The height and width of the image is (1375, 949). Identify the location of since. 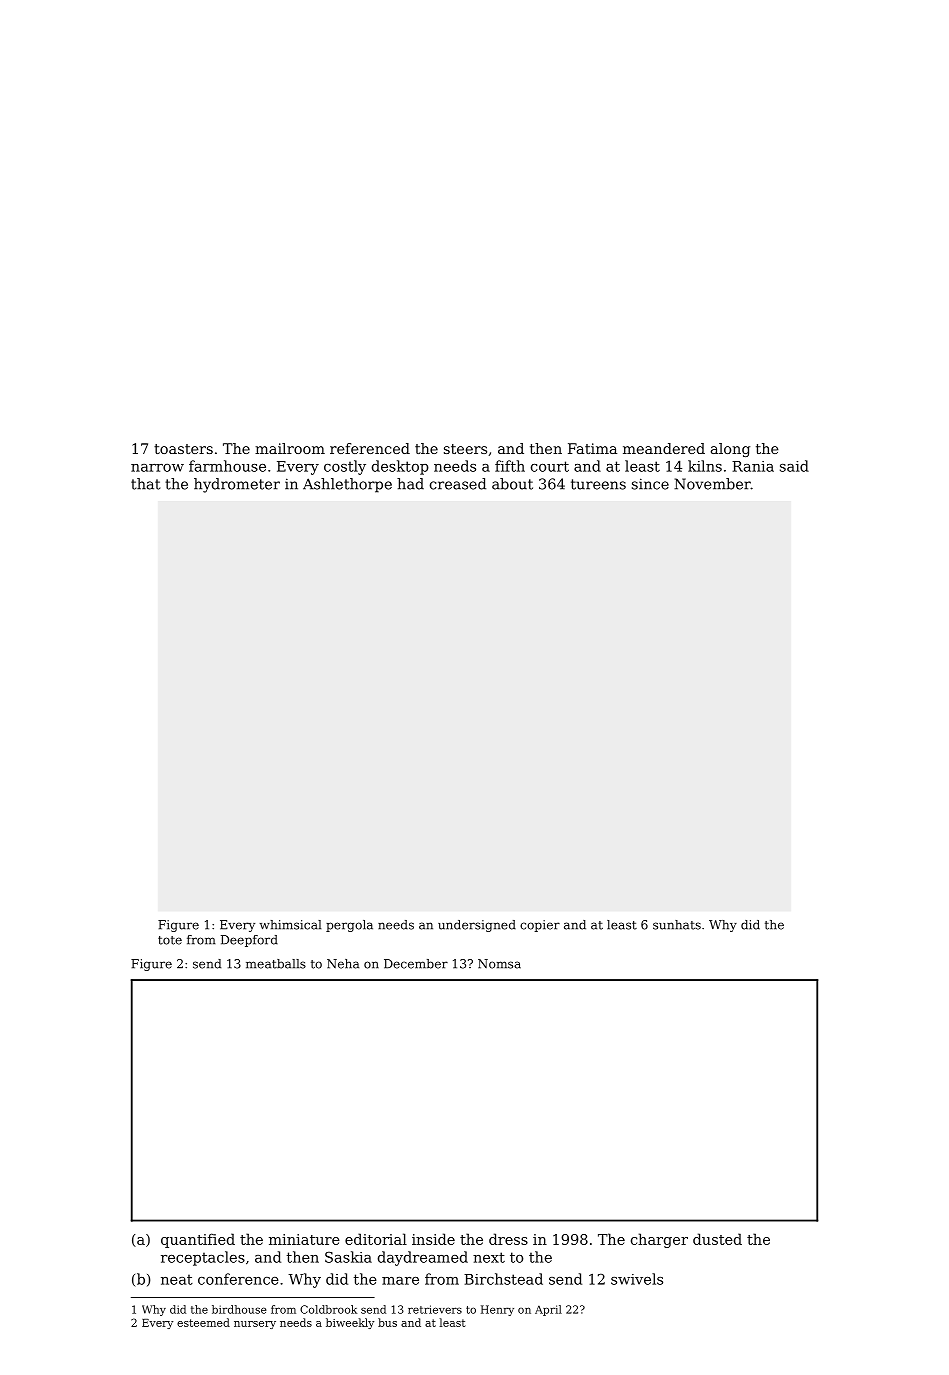
(650, 484).
